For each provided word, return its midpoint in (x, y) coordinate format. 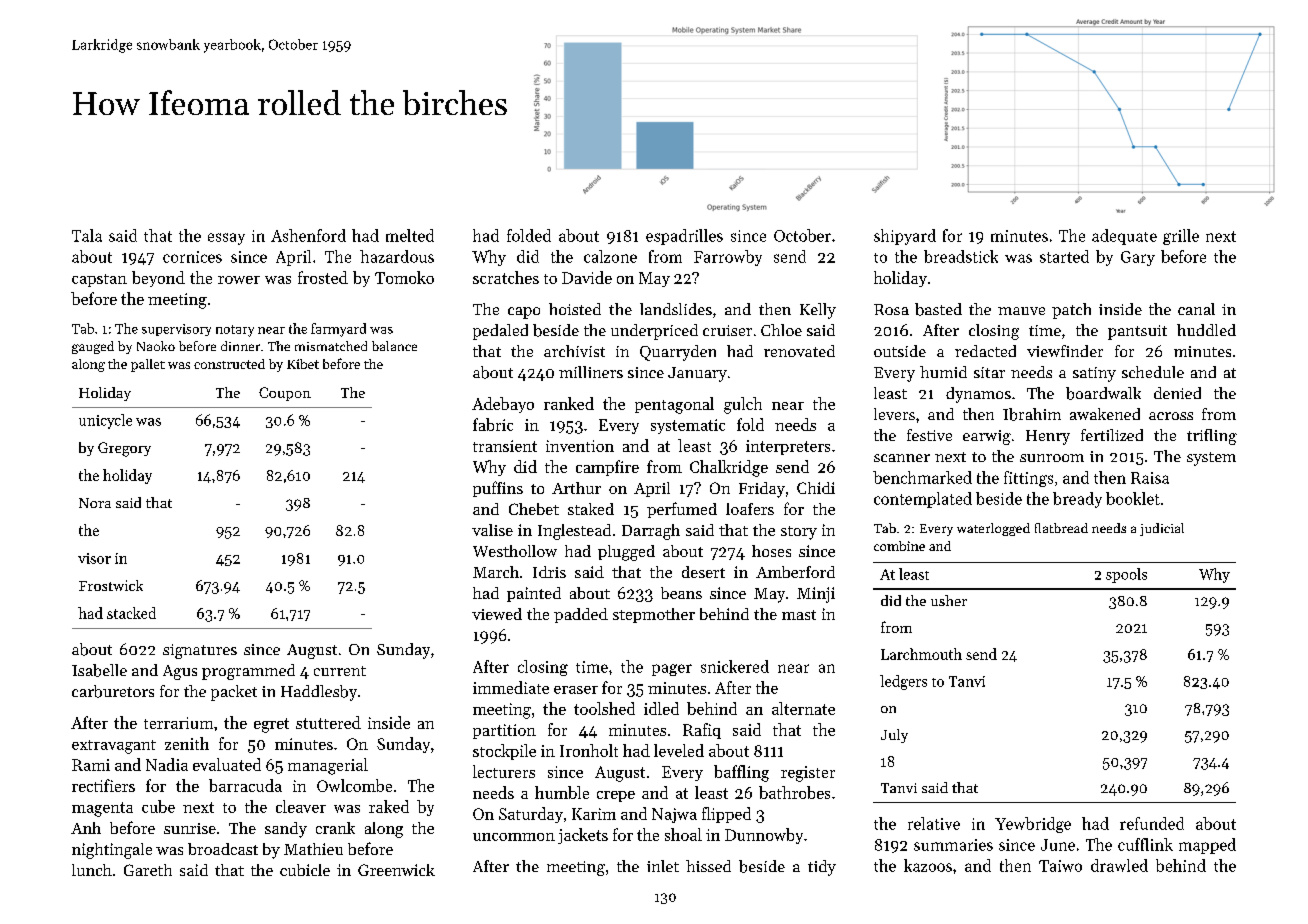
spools (1126, 575)
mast (799, 615)
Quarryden (678, 353)
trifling (1212, 437)
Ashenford (308, 235)
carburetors (113, 691)
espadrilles (684, 237)
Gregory (124, 449)
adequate (1124, 237)
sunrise (190, 828)
